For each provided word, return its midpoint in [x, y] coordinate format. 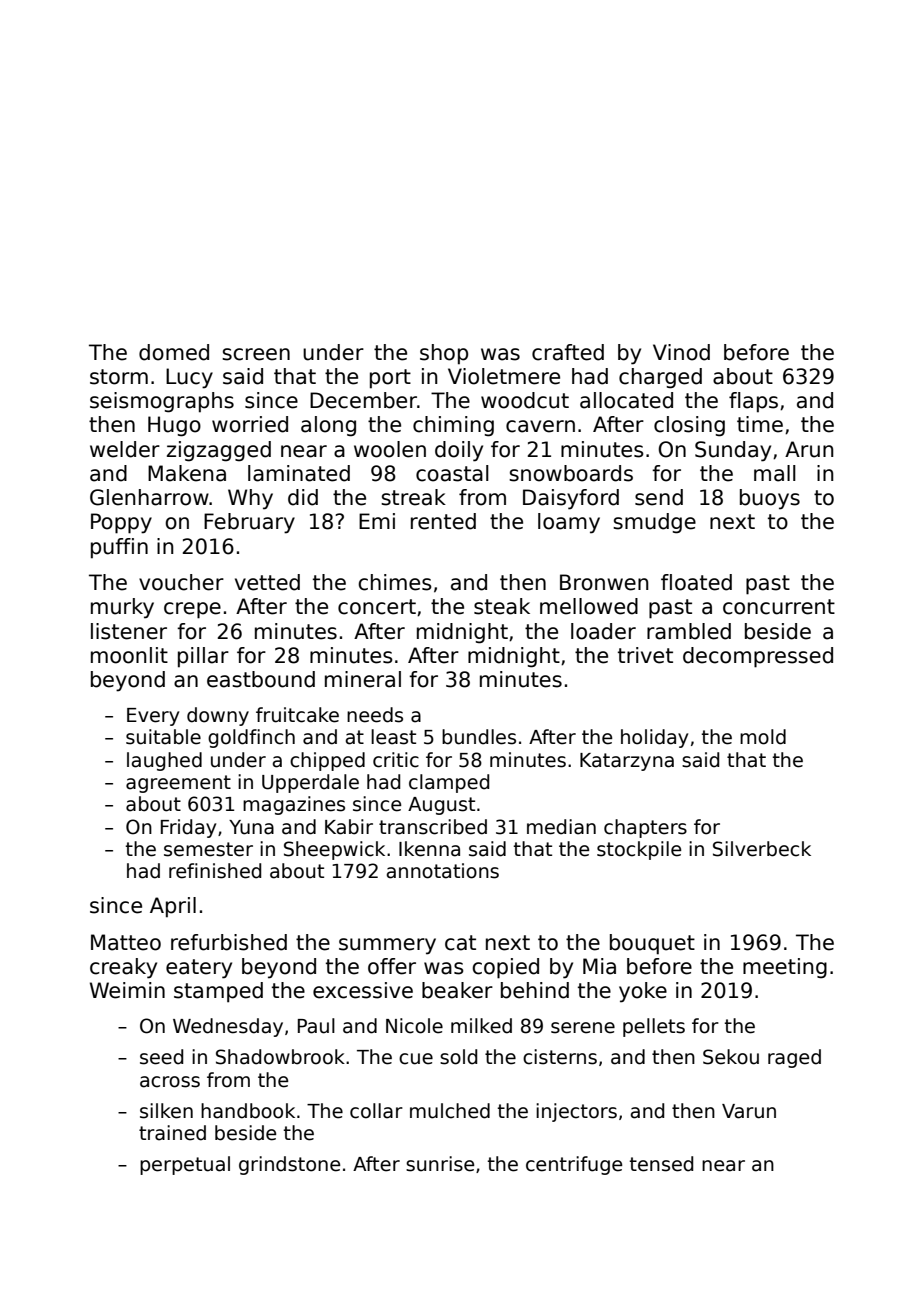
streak [413, 497]
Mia [599, 966]
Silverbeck [762, 849]
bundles [479, 737]
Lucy [189, 378]
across [170, 1082]
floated [696, 582]
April [173, 907]
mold [763, 737]
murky [122, 608]
